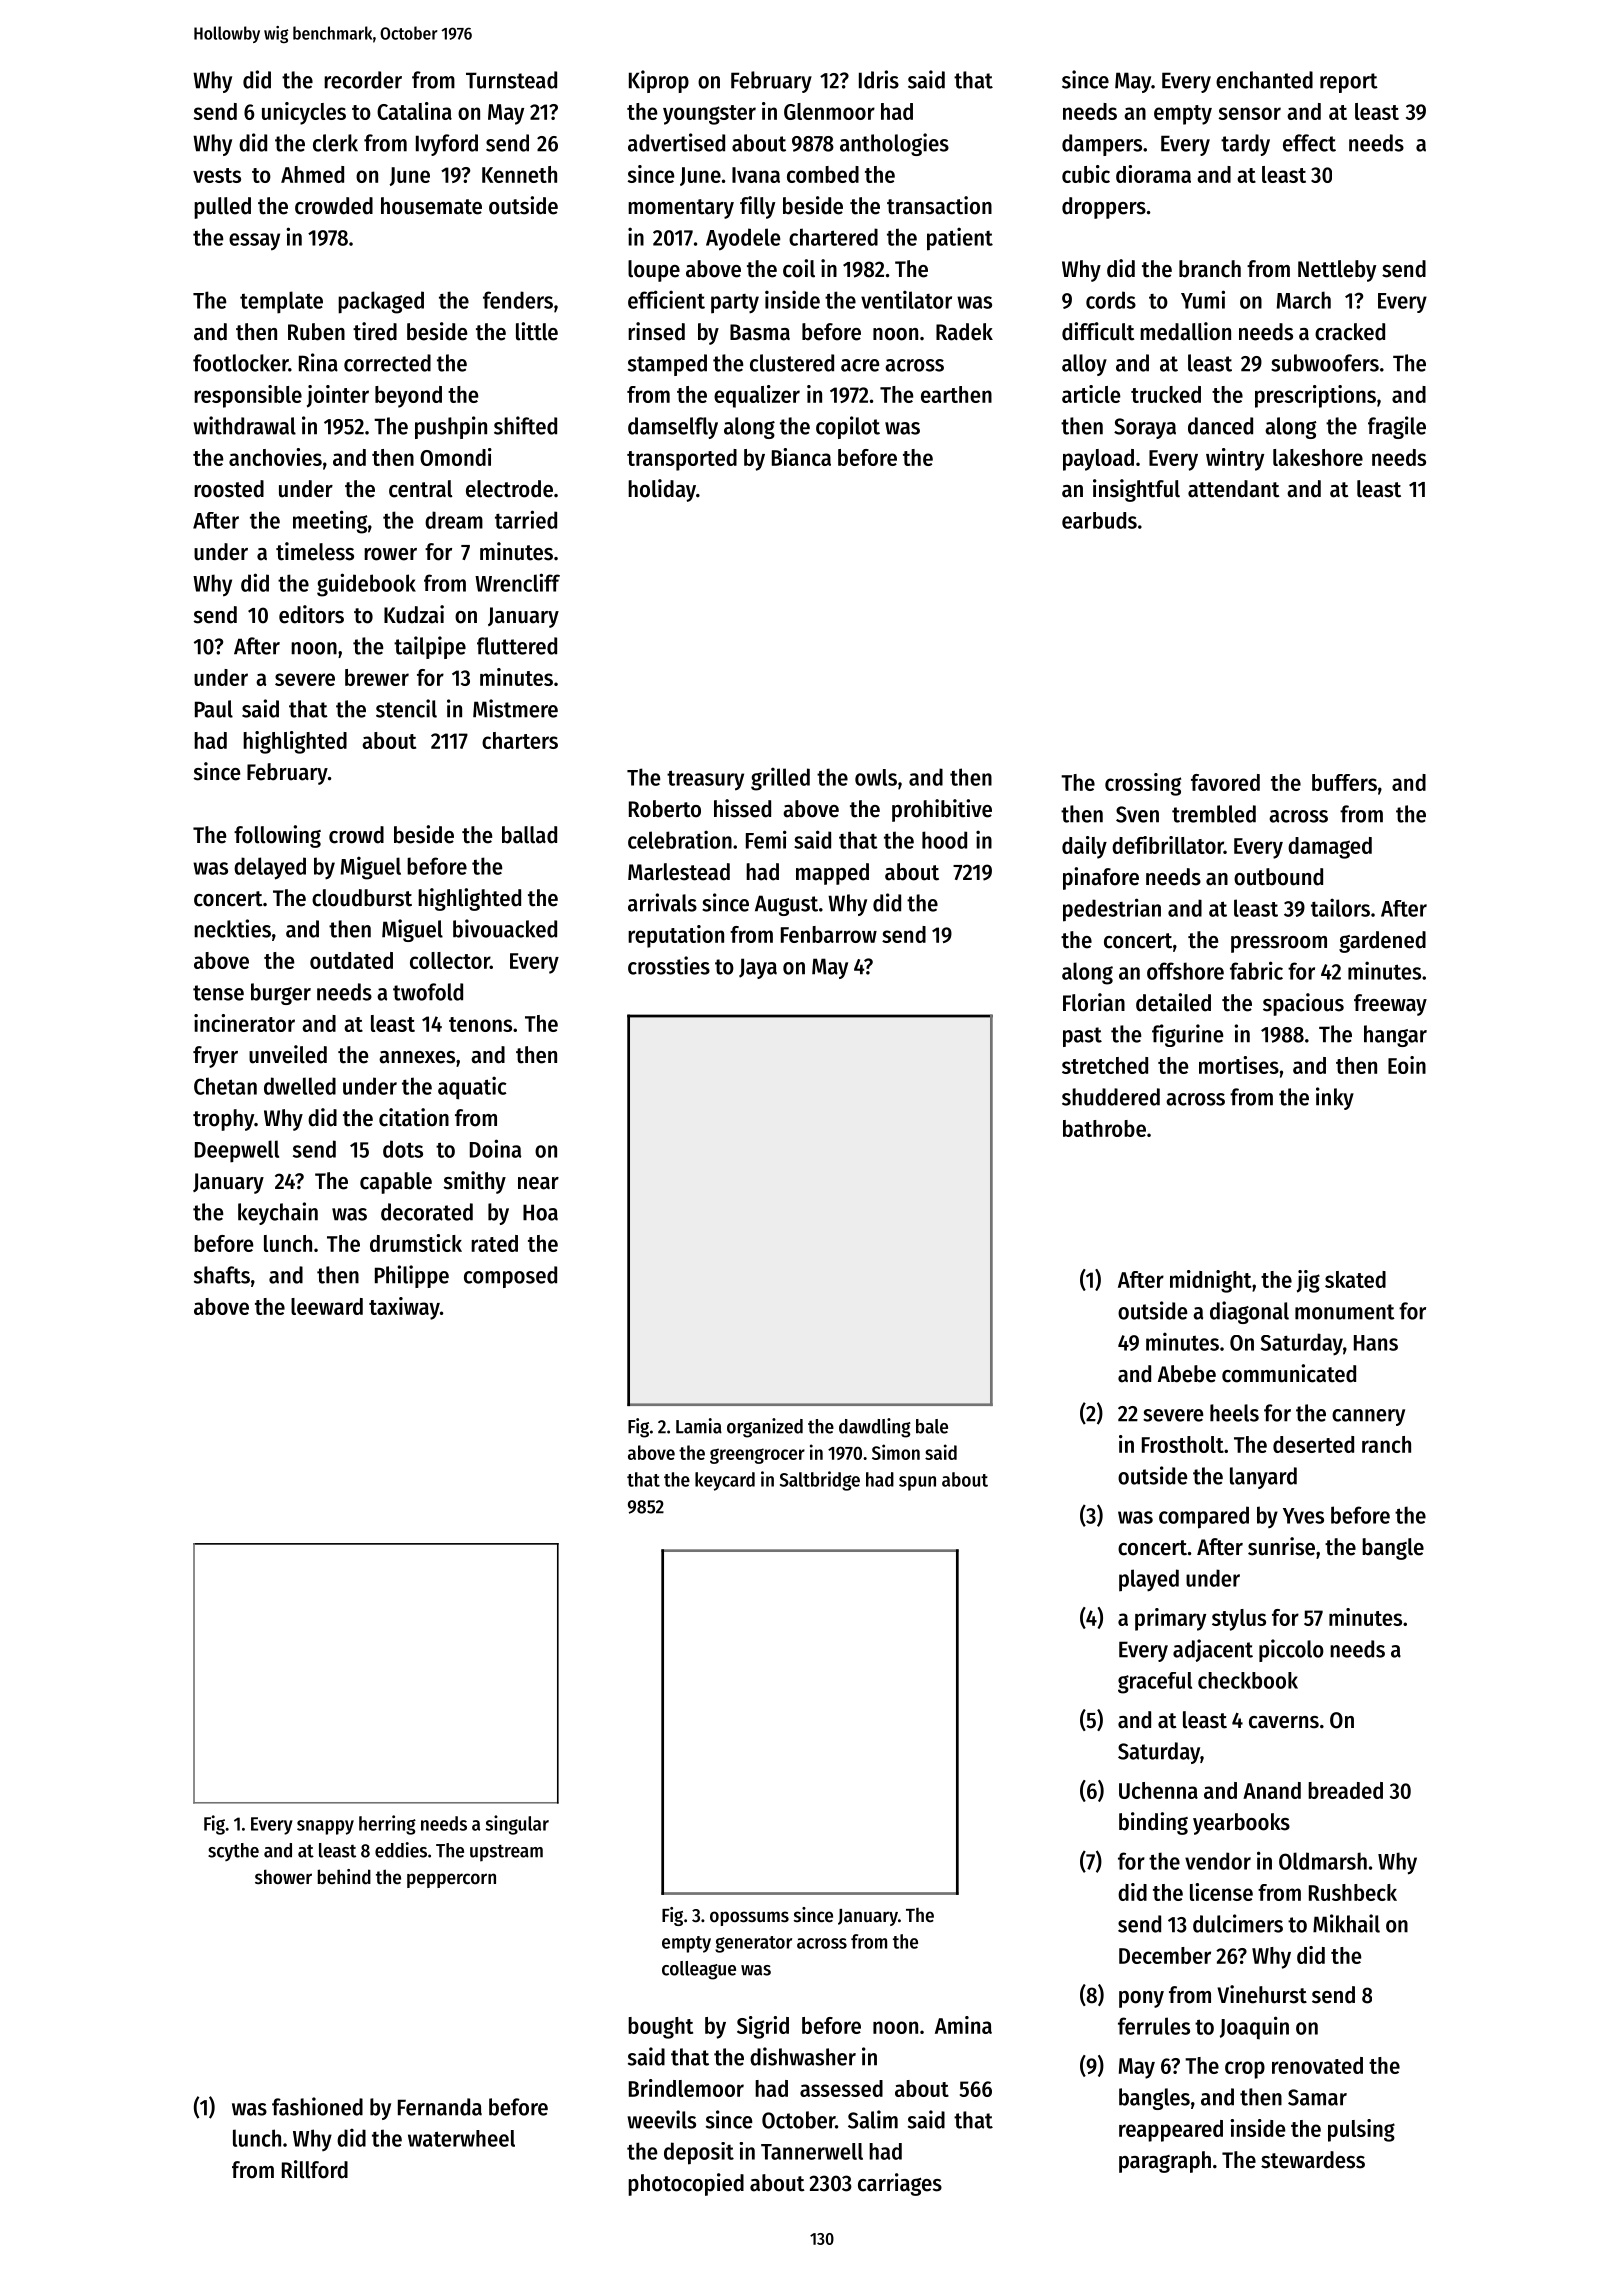 This image has height=2292, width=1620. What do you see at coordinates (1168, 845) in the image?
I see `defibrillator` at bounding box center [1168, 845].
